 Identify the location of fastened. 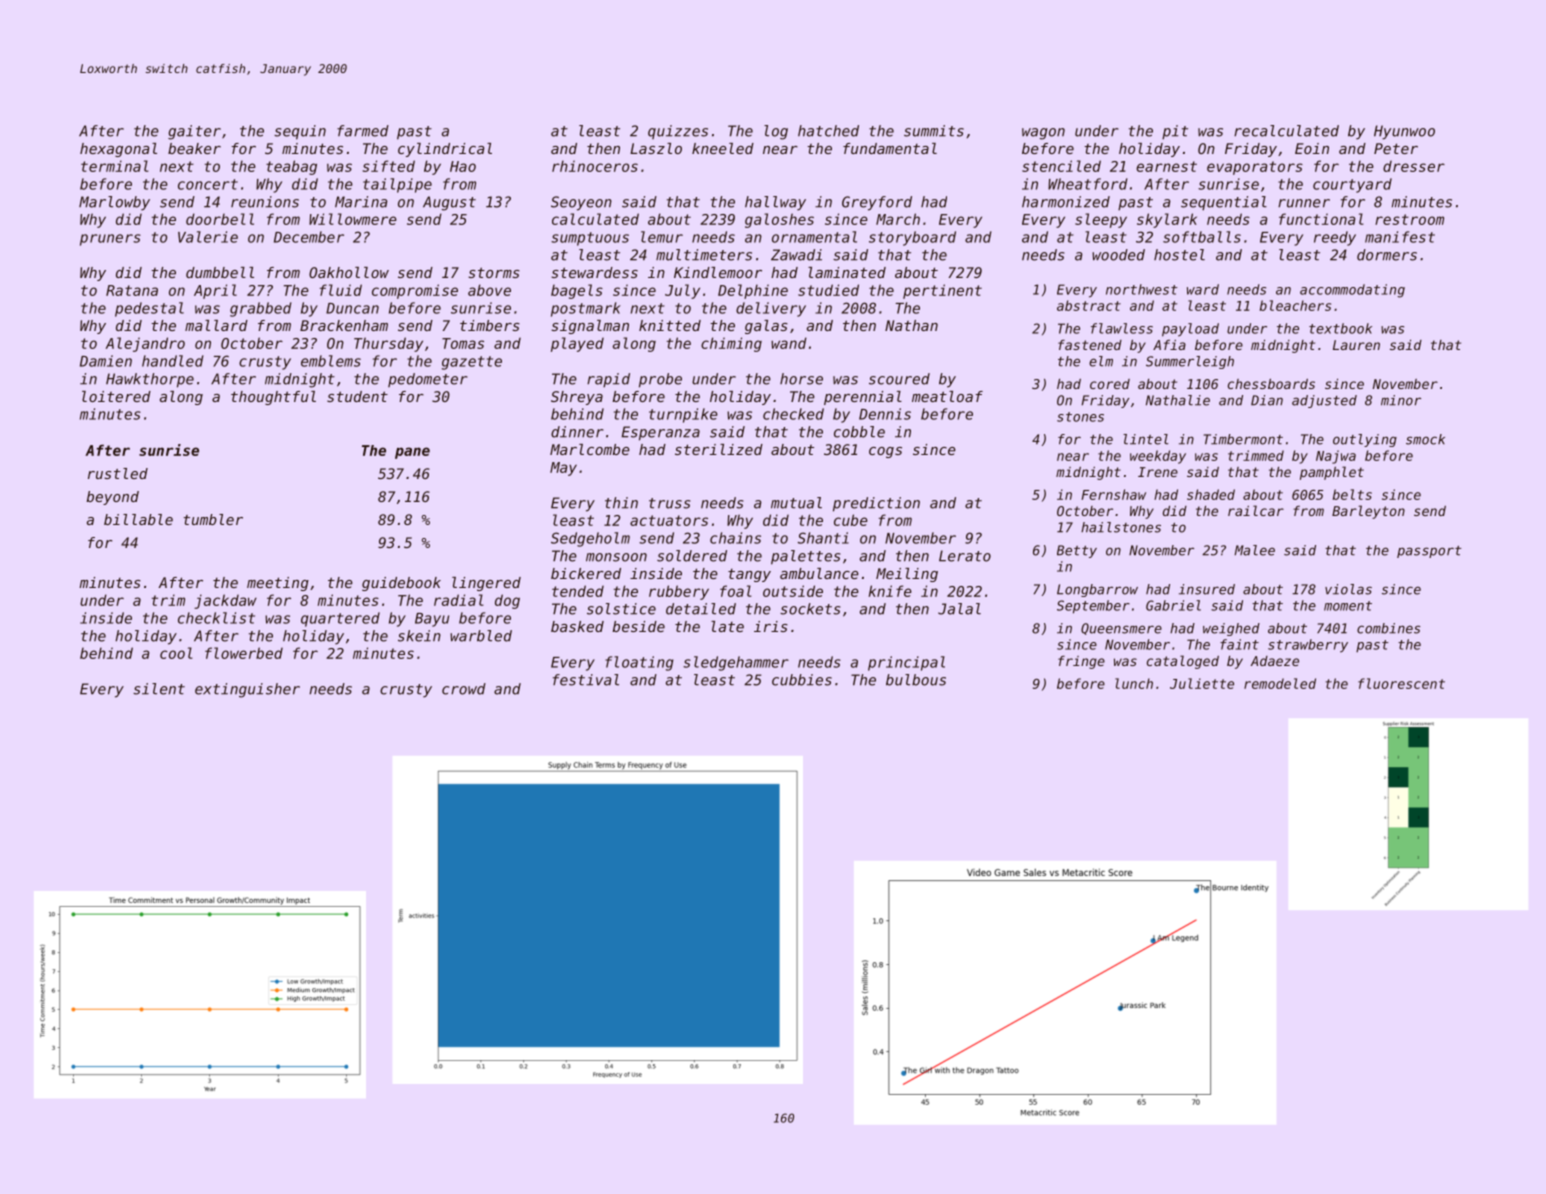
(1090, 345).
